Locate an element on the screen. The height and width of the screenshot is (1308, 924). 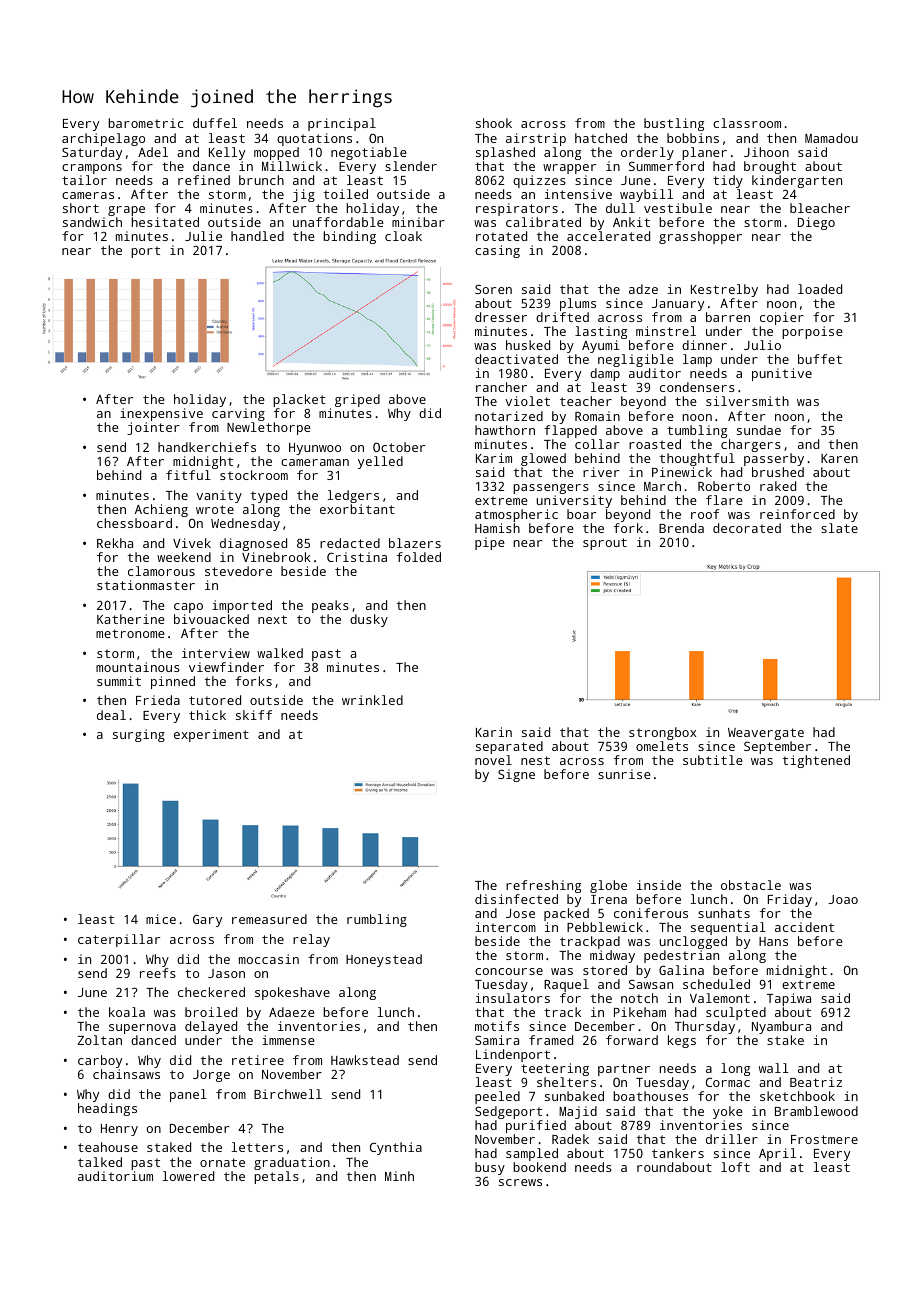
surging is located at coordinates (139, 735).
